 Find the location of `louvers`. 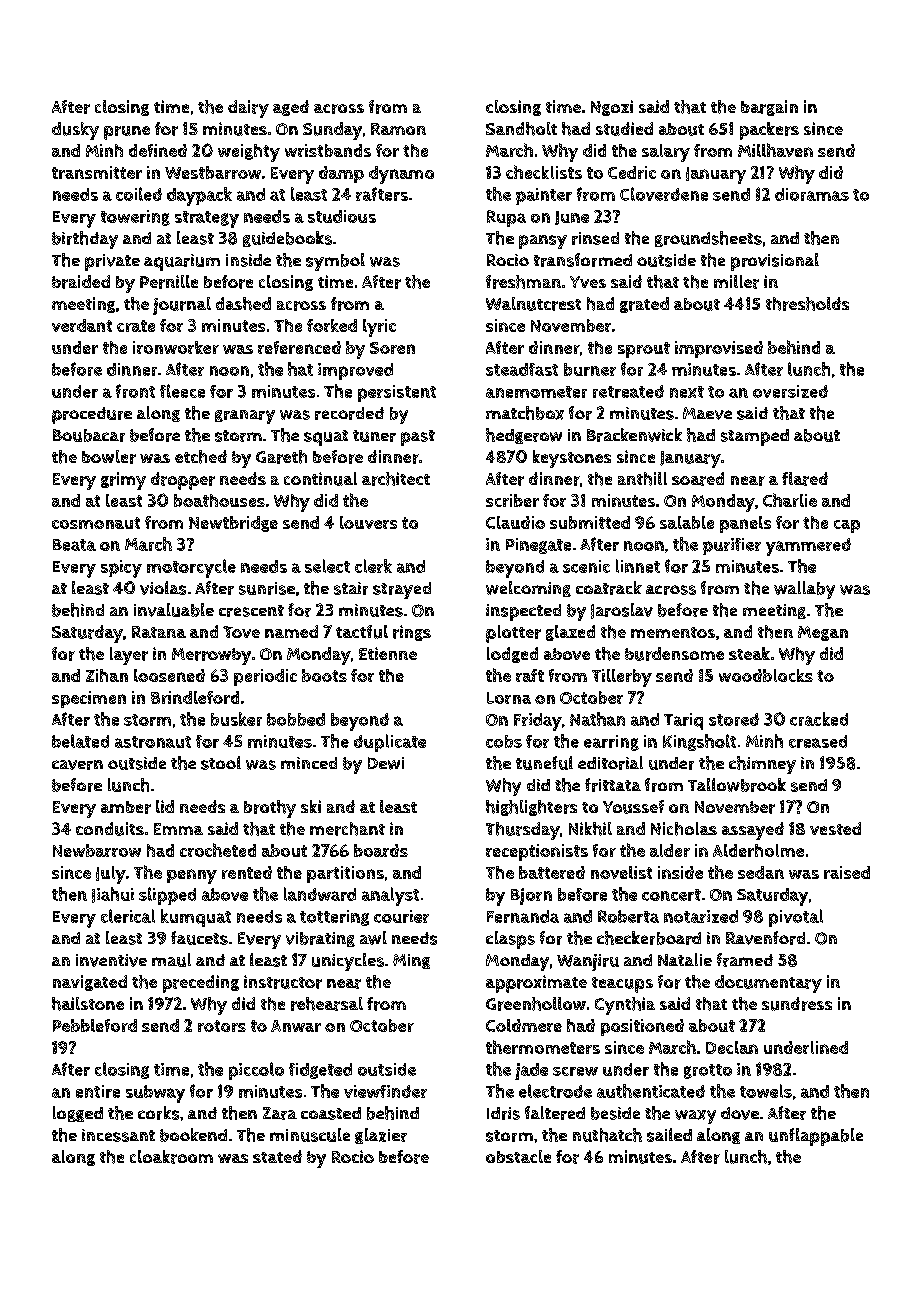

louvers is located at coordinates (368, 522).
